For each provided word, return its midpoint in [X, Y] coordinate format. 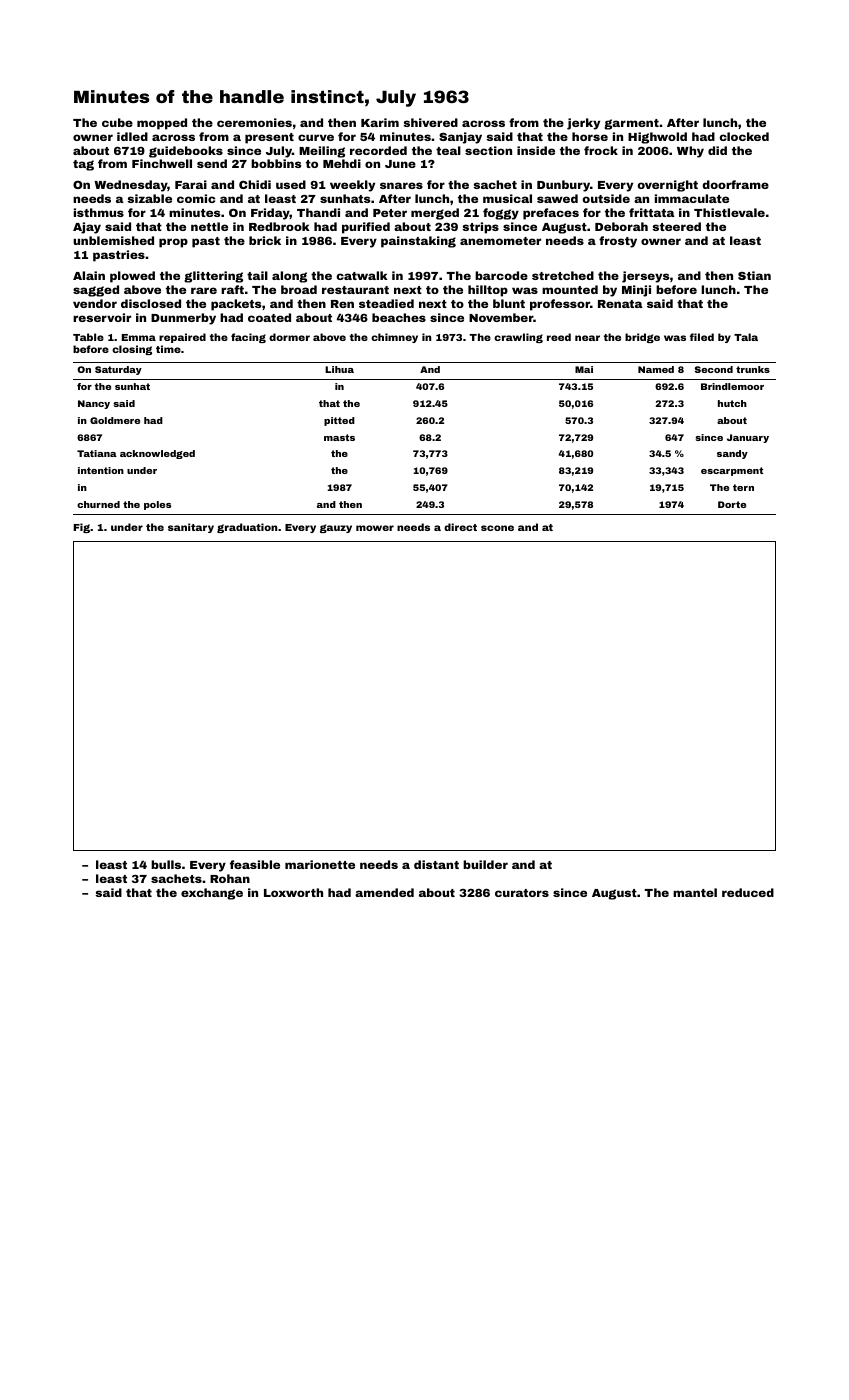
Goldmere [115, 420]
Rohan [230, 878]
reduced [748, 892]
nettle [209, 226]
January [748, 438]
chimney [394, 338]
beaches [399, 317]
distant [436, 864]
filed [702, 337]
